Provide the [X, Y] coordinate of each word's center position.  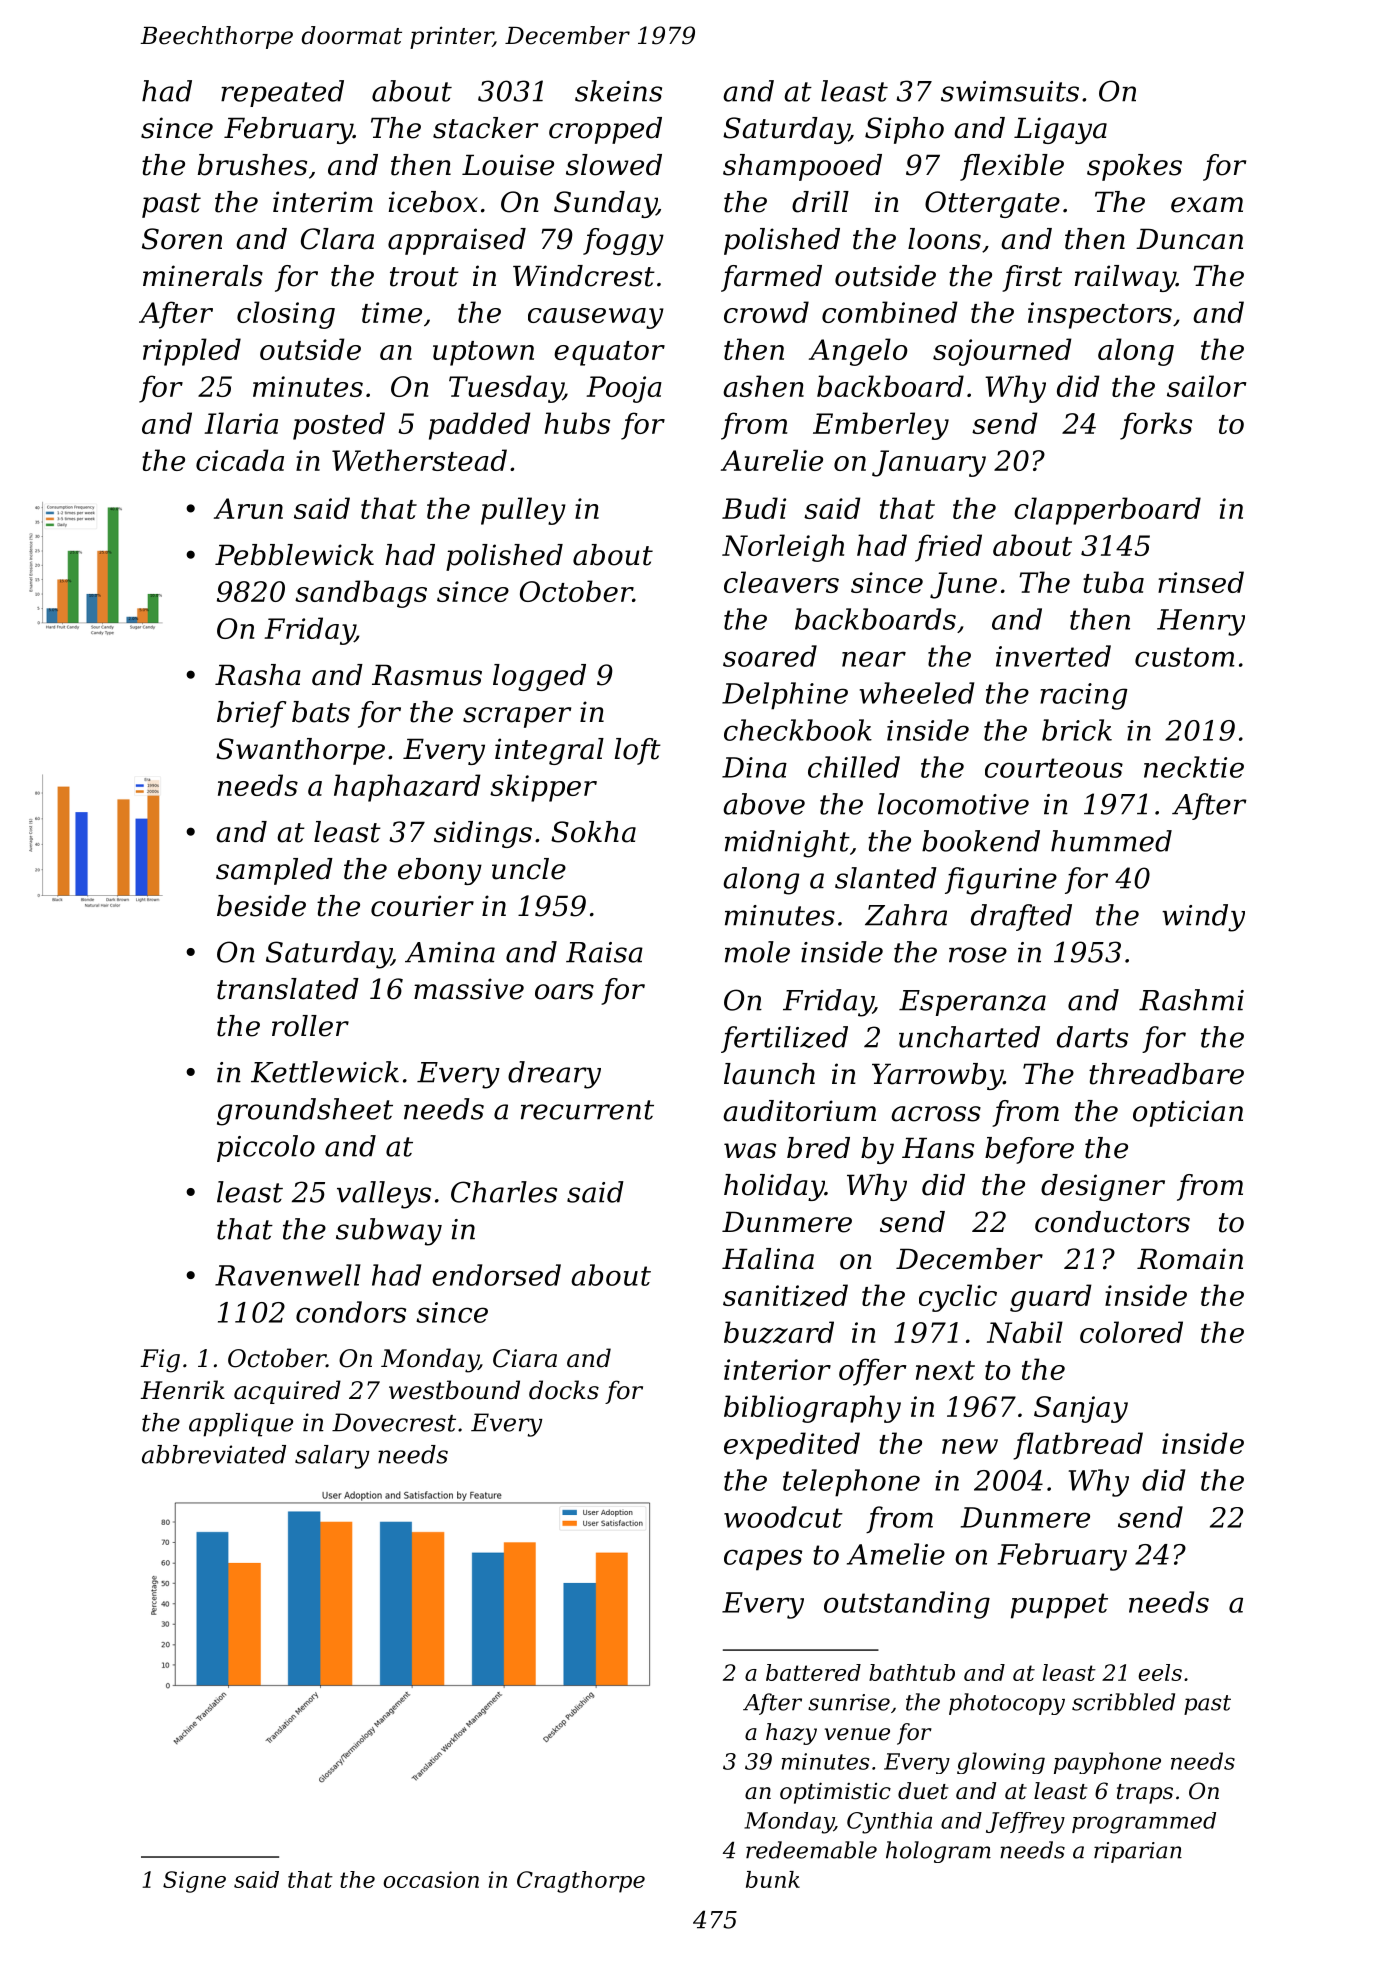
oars [564, 992]
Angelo [858, 352]
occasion [431, 1879]
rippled [192, 352]
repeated [282, 93]
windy [1203, 918]
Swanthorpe [300, 751]
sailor [1207, 386]
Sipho [904, 130]
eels [1160, 1672]
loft [638, 751]
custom [1185, 657]
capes [763, 1560]
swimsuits [1010, 91]
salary [332, 1457]
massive [469, 989]
